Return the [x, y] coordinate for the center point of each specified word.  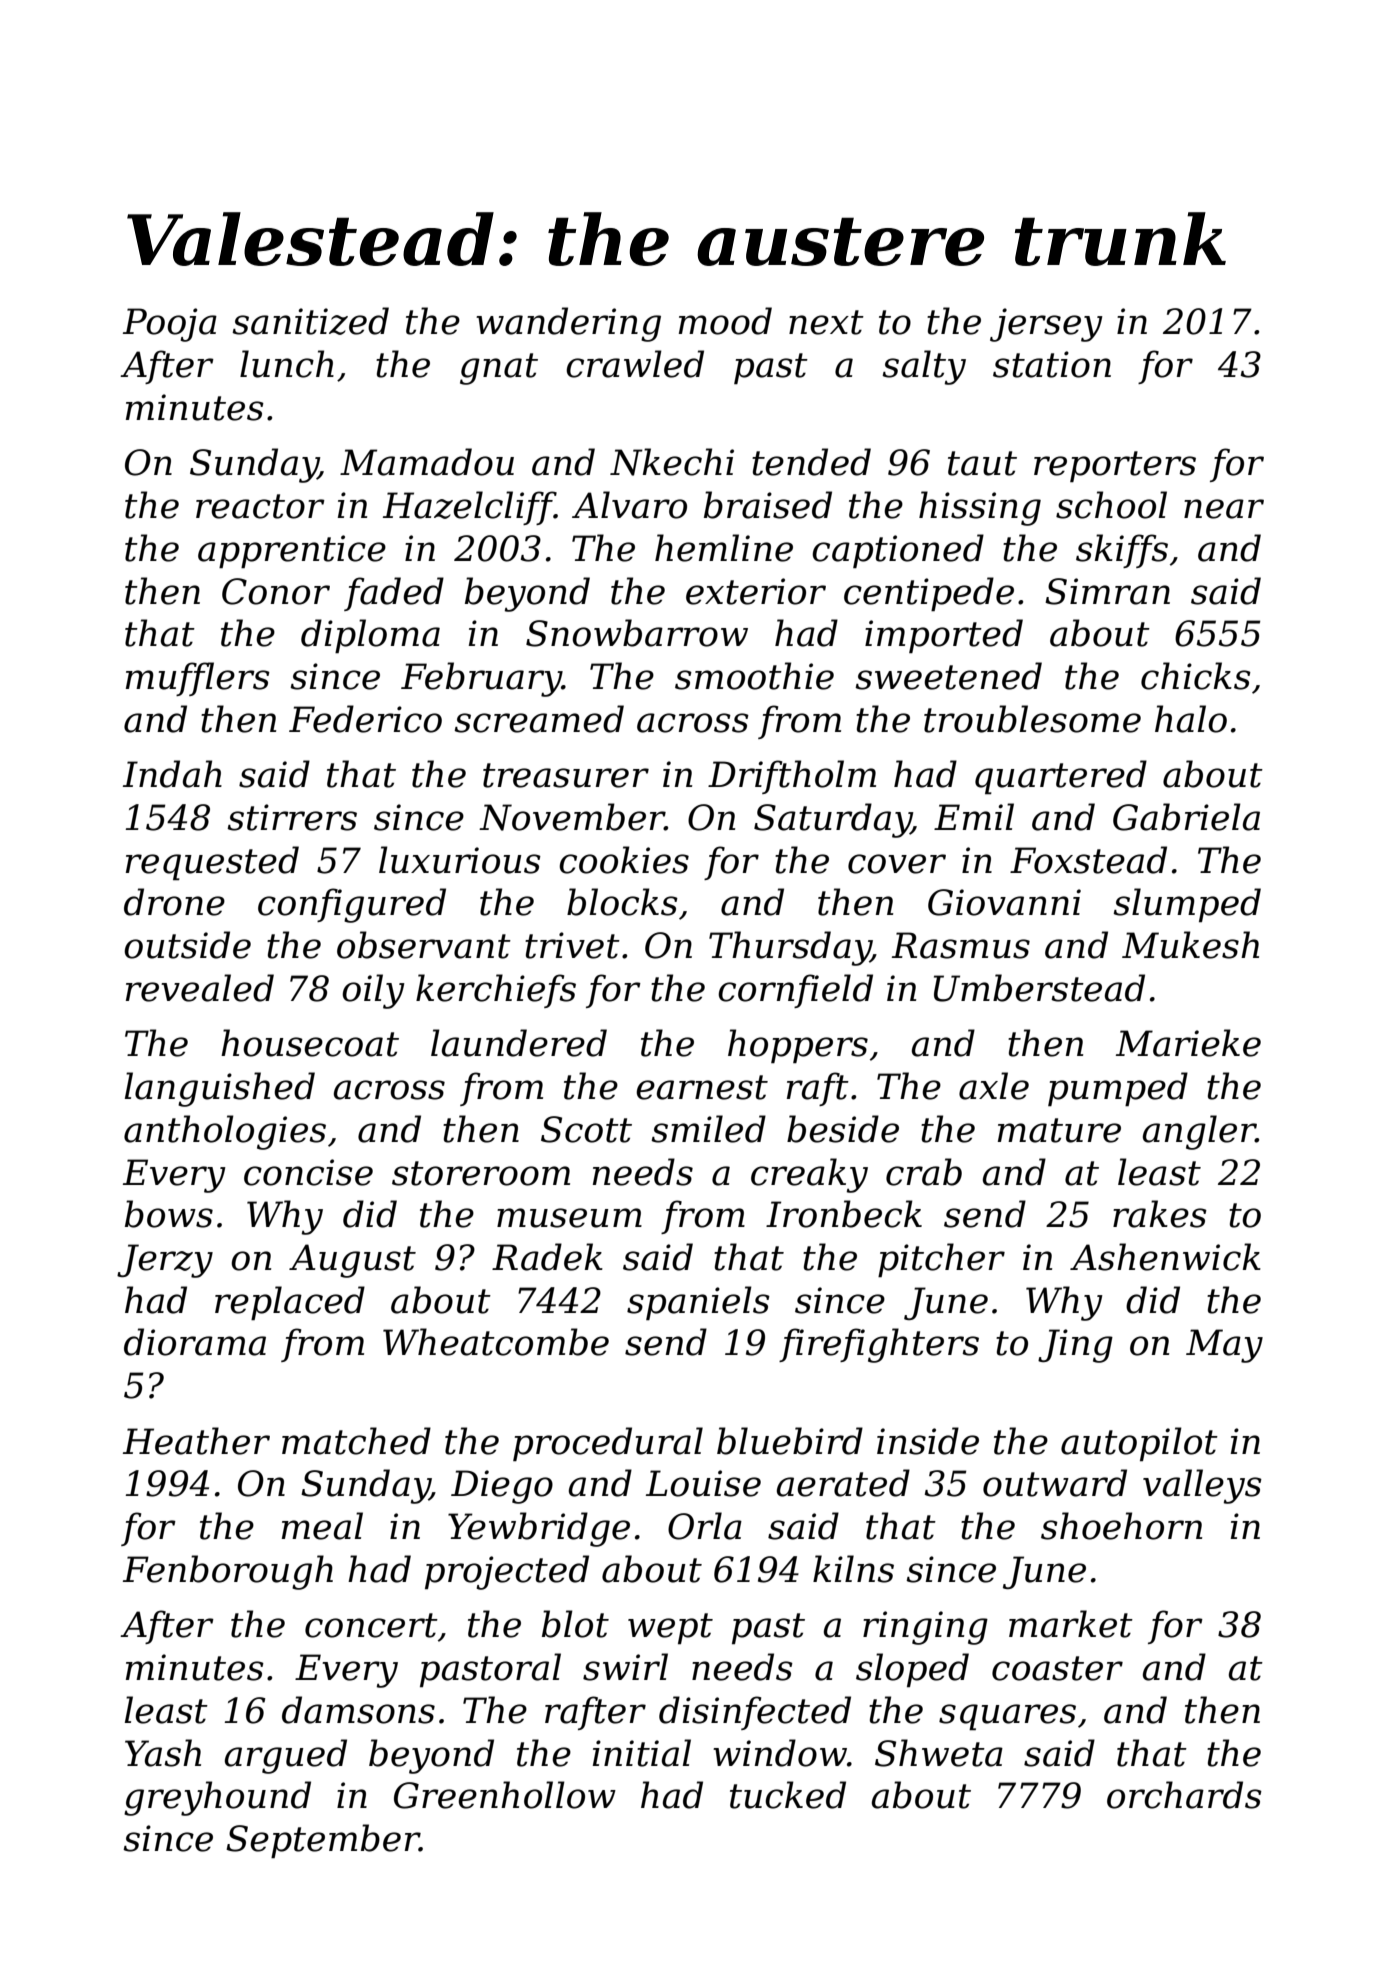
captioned [898, 551]
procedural [608, 1444]
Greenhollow [505, 1795]
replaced [290, 1303]
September [323, 1841]
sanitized [310, 321]
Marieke [1188, 1043]
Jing [1075, 1346]
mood [725, 321]
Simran [1107, 591]
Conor [276, 591]
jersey [1046, 325]
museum [569, 1218]
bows [169, 1214]
